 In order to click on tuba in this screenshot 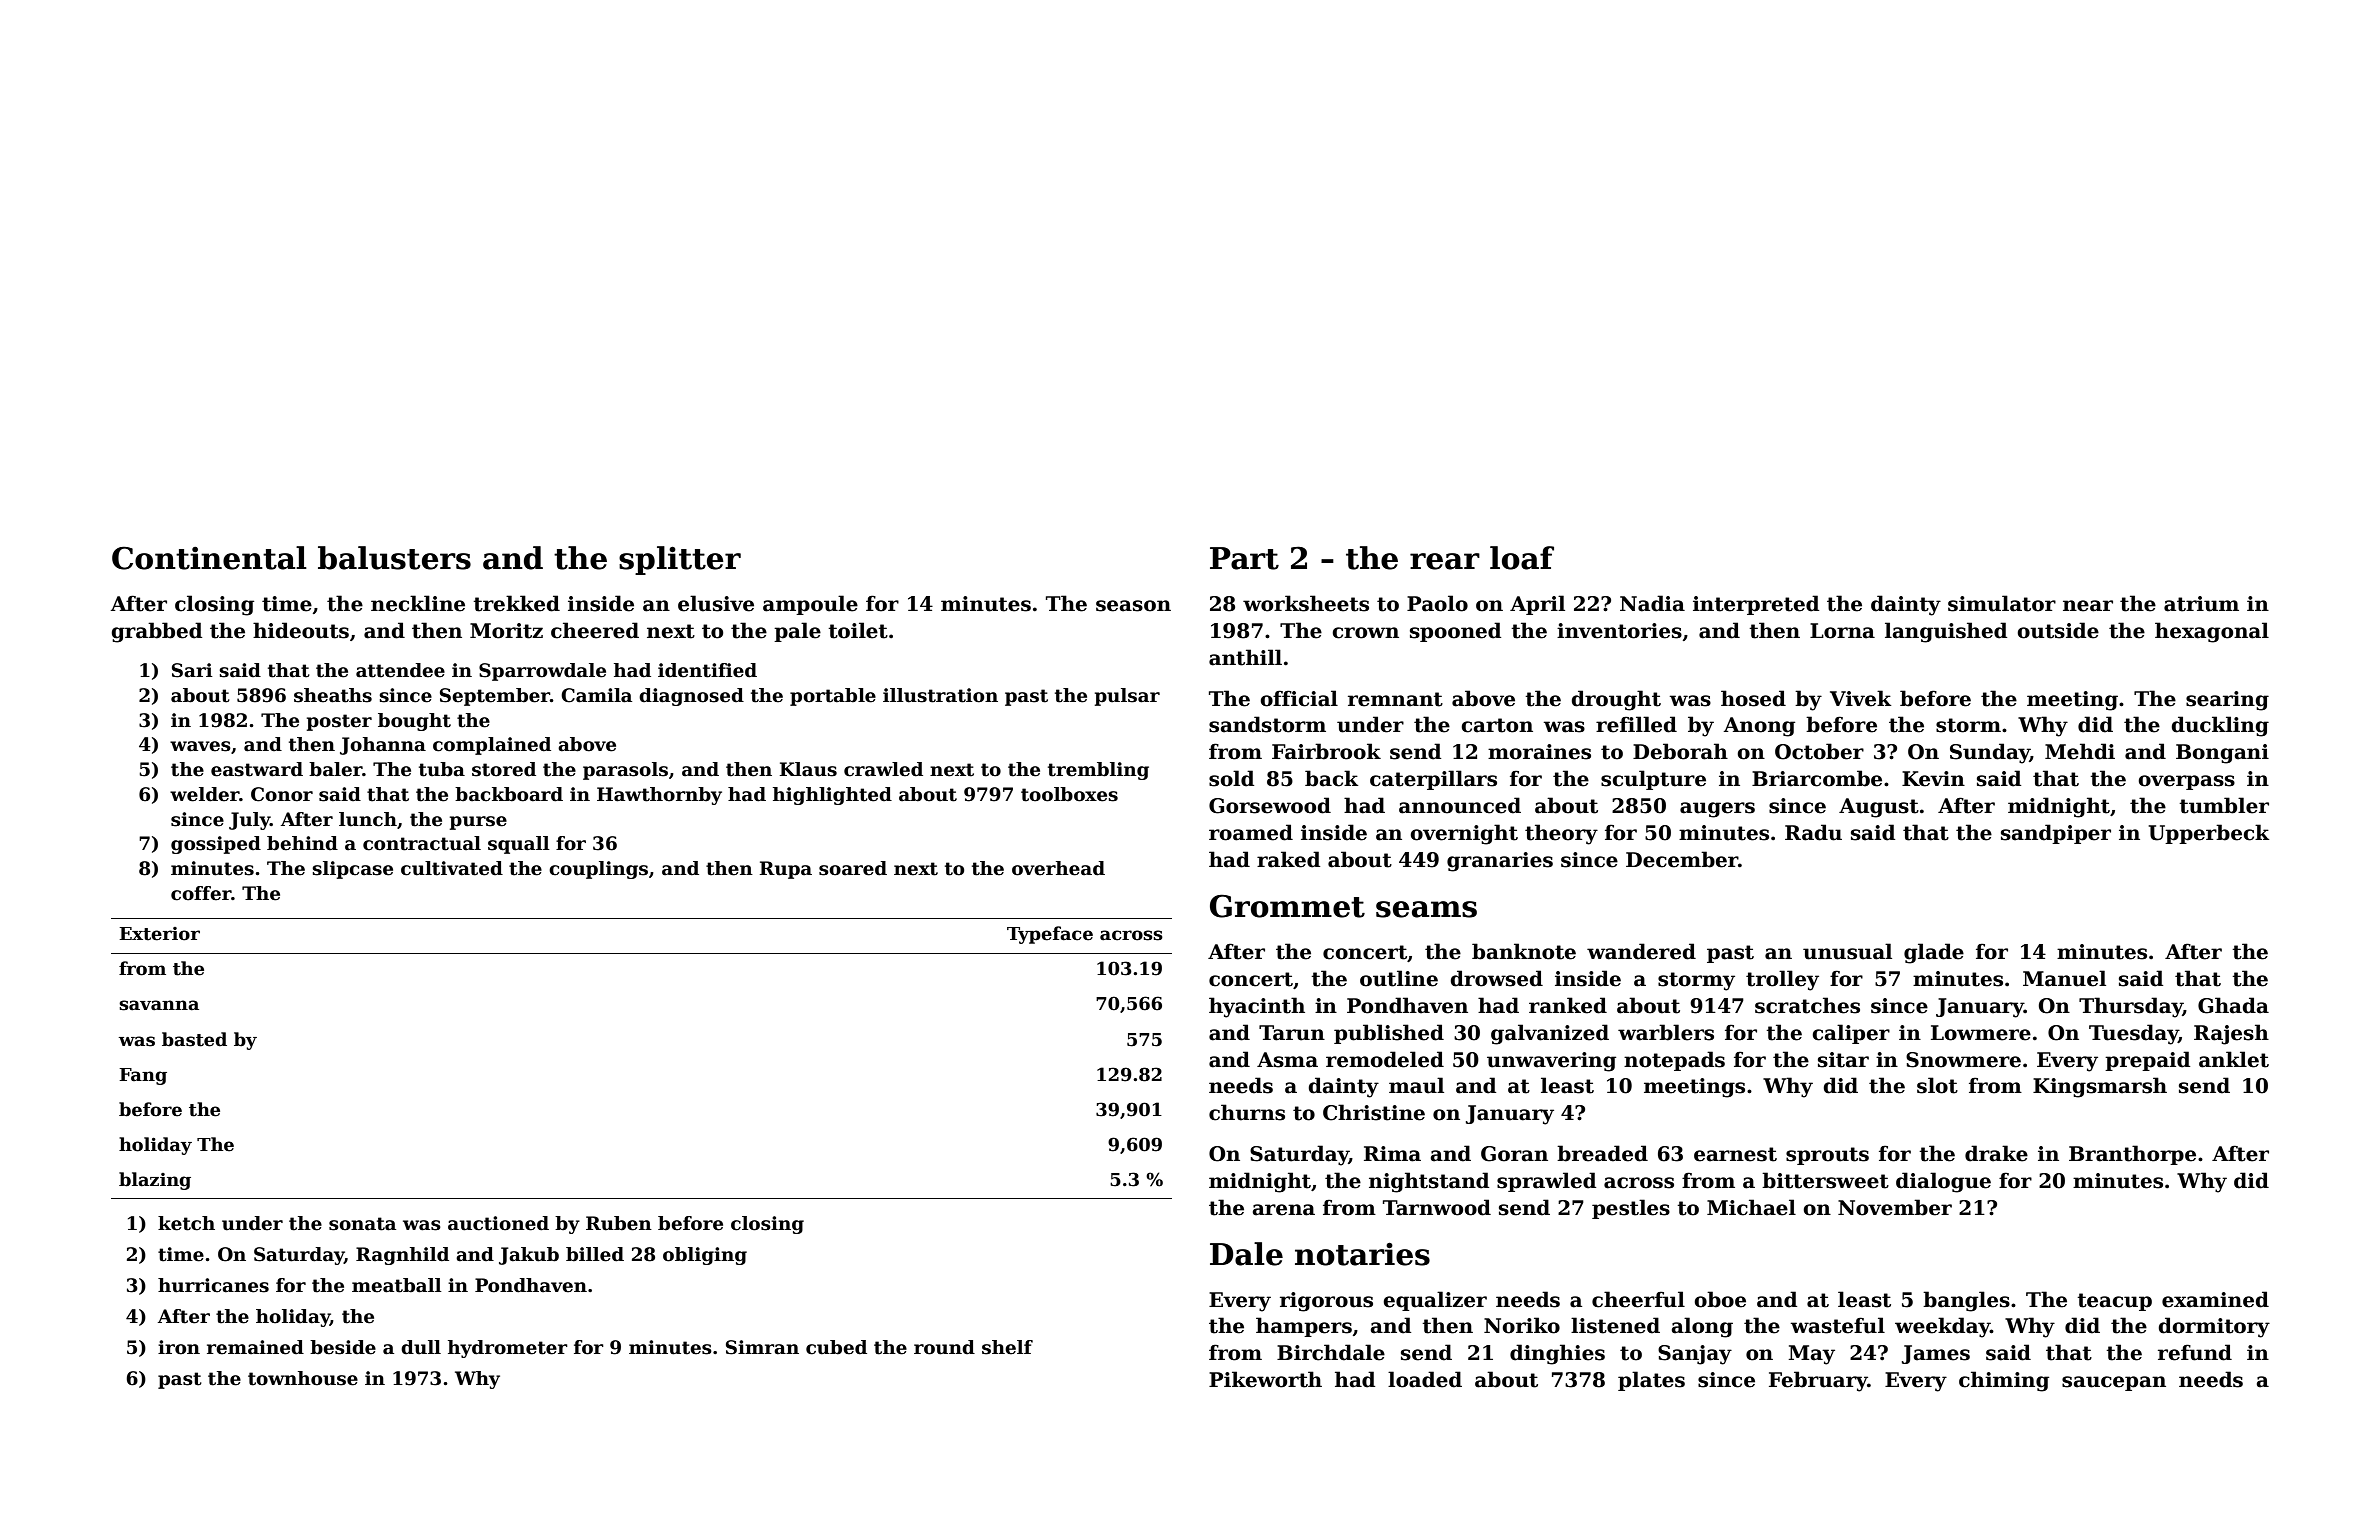, I will do `click(442, 769)`.
